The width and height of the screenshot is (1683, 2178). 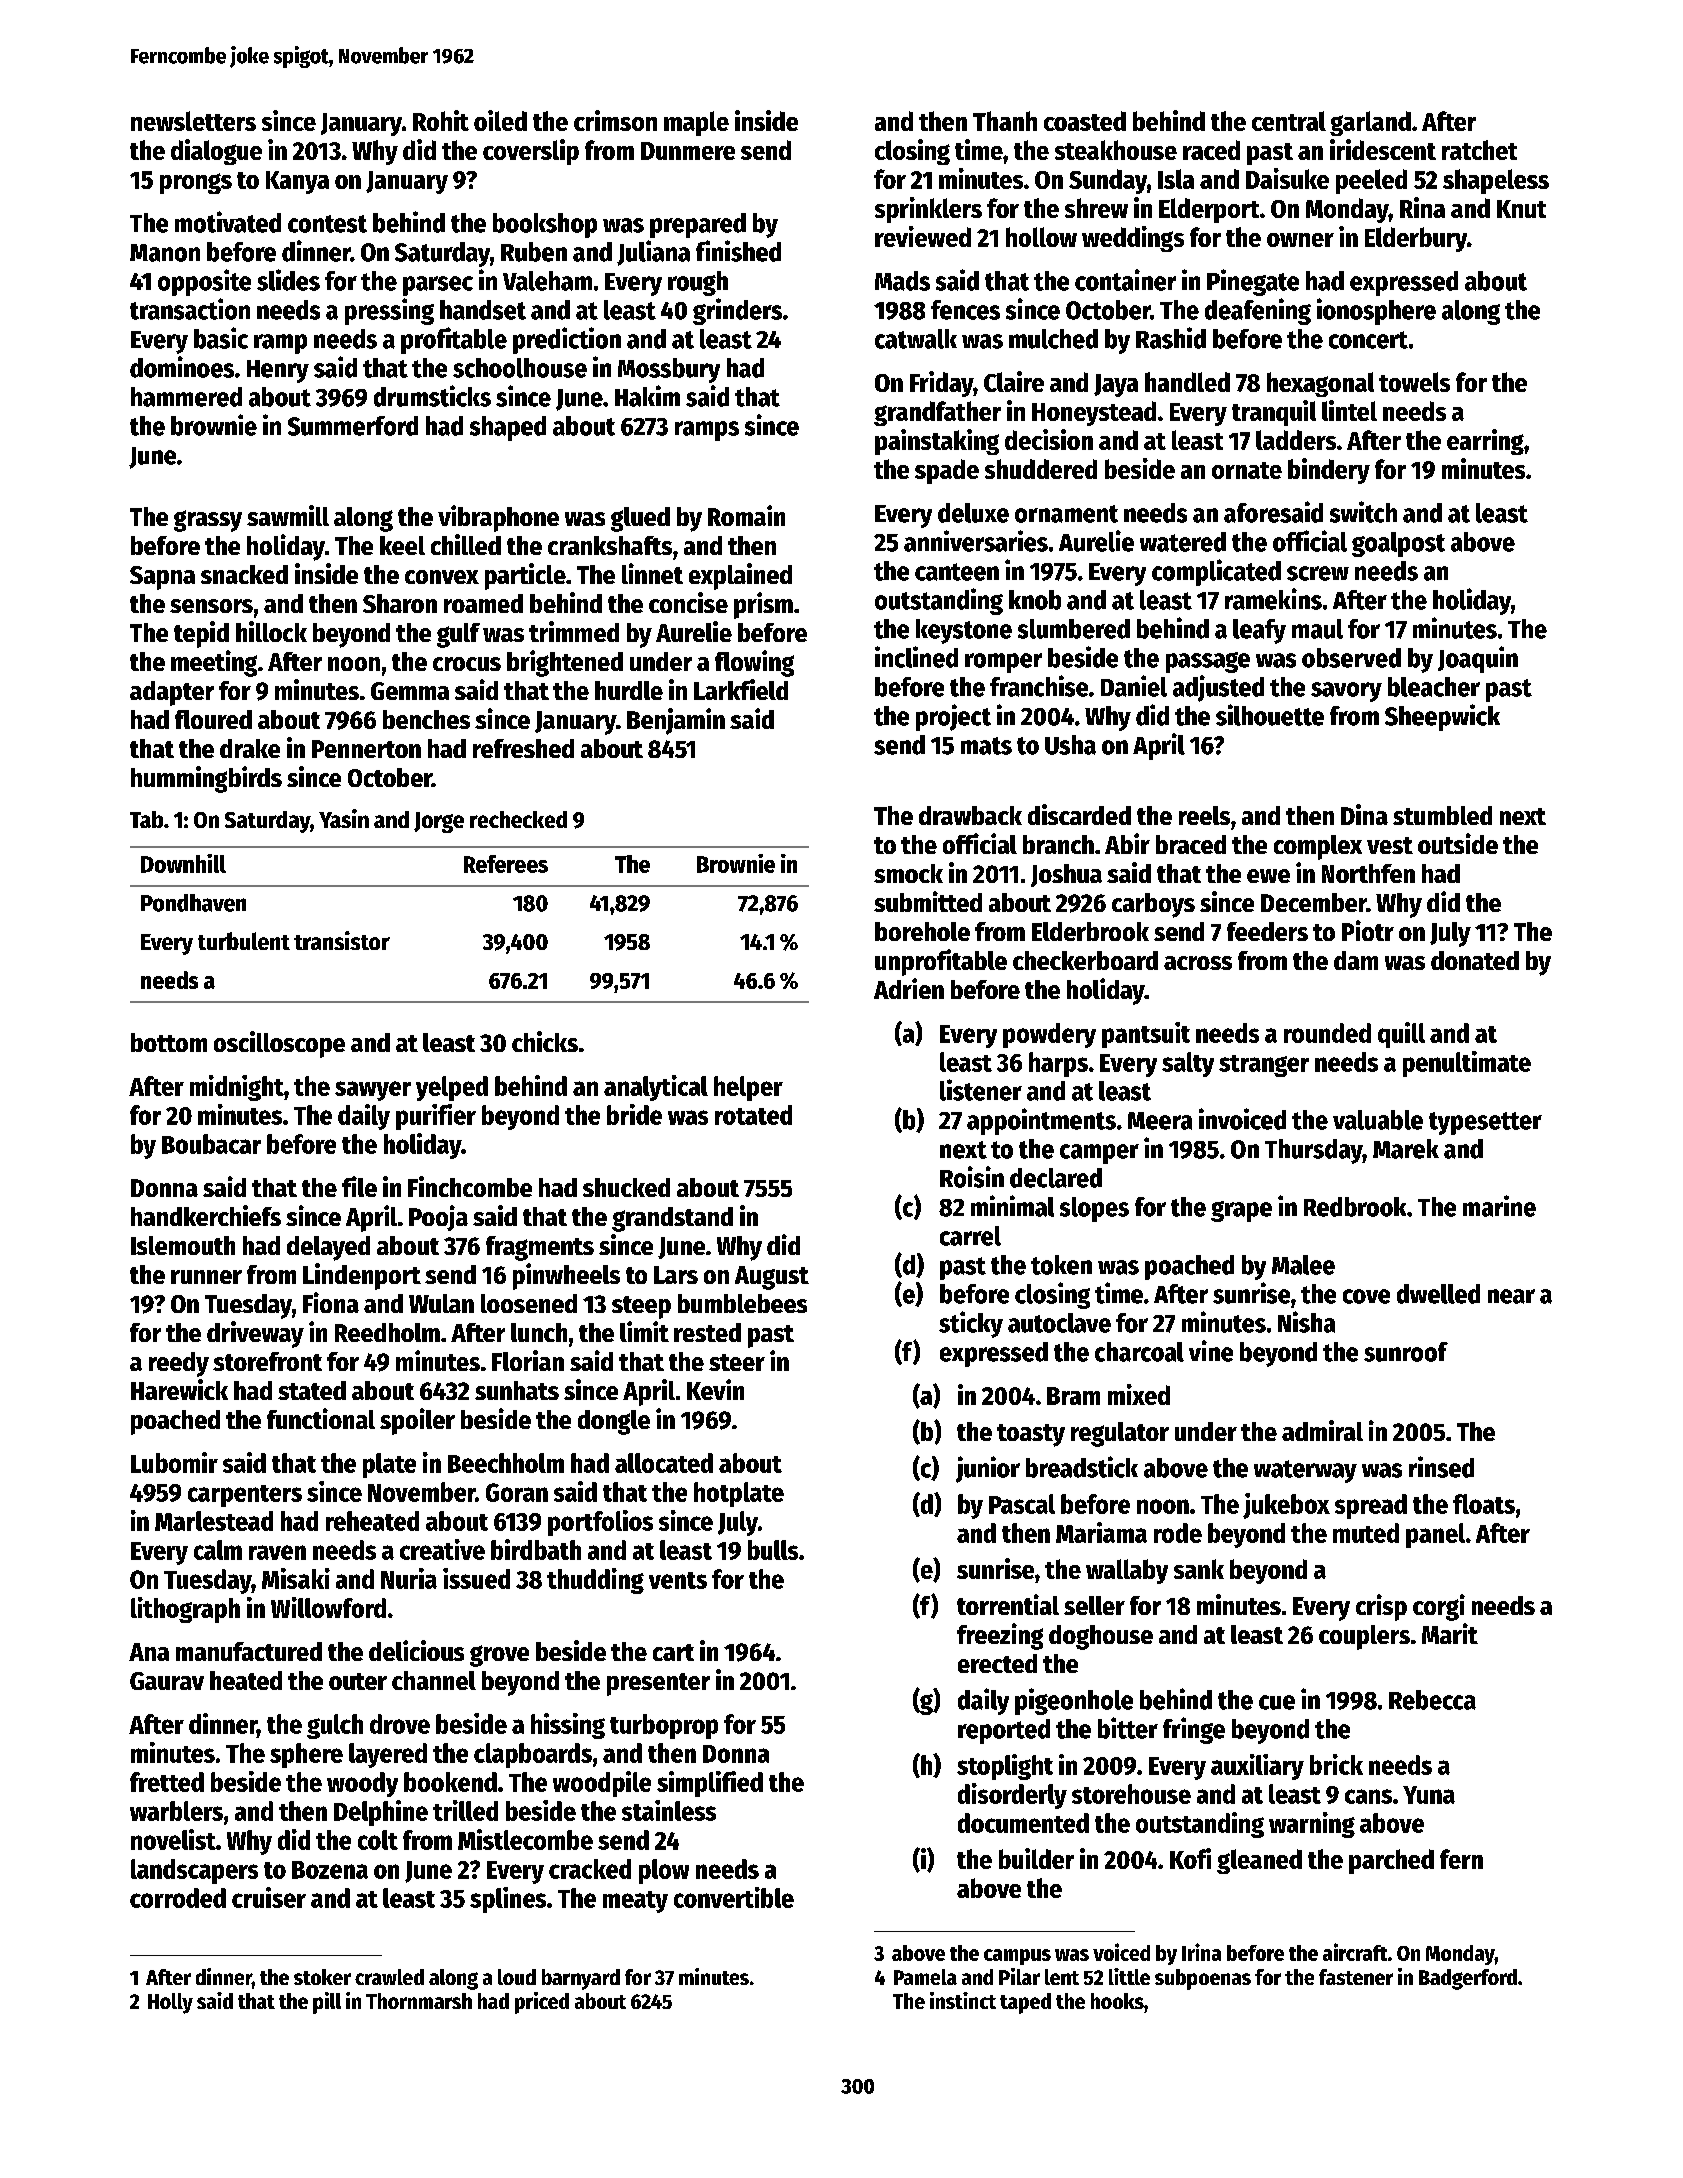 What do you see at coordinates (1005, 121) in the screenshot?
I see `Thanh` at bounding box center [1005, 121].
